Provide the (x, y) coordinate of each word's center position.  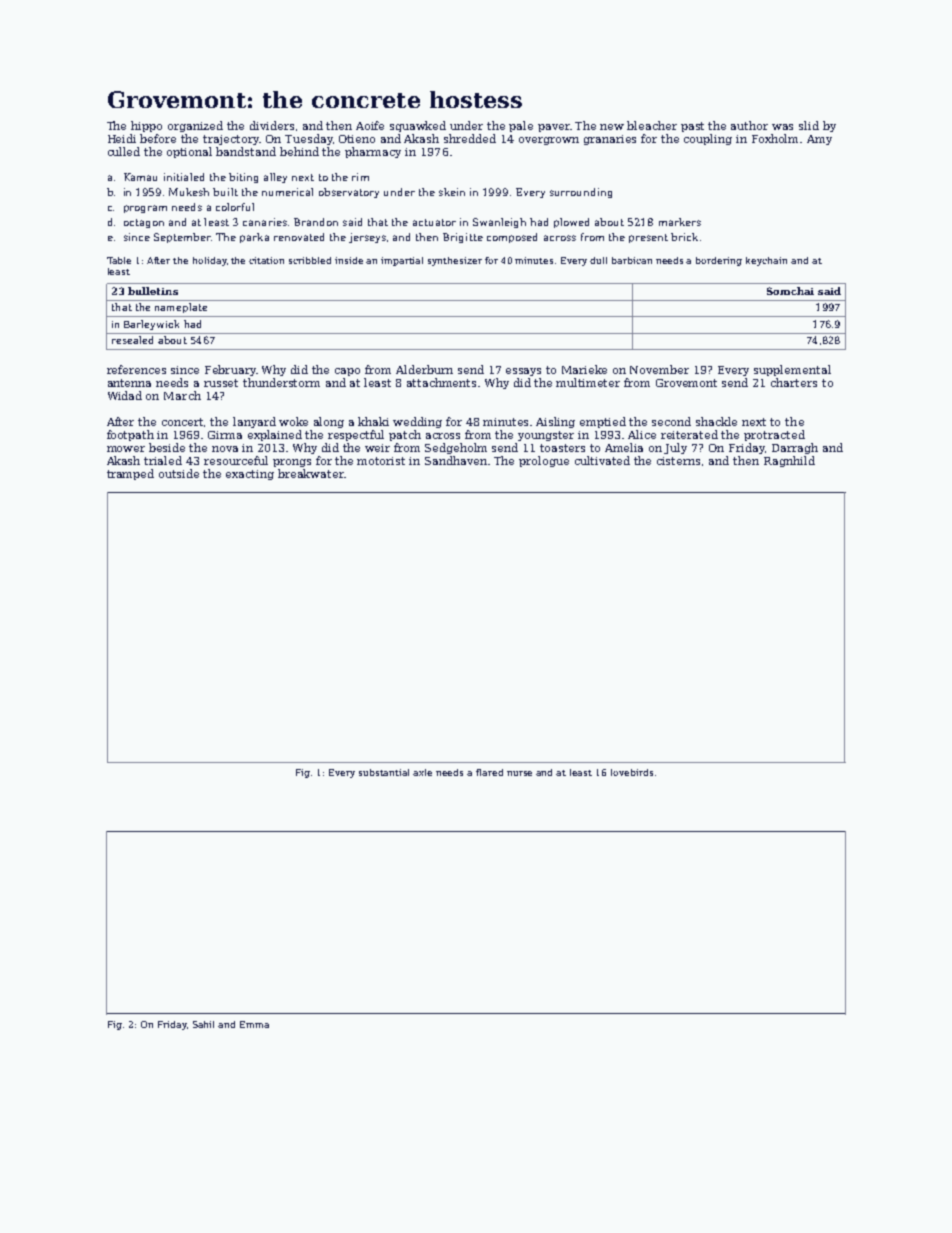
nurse (519, 773)
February (230, 370)
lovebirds (632, 772)
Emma (254, 1024)
